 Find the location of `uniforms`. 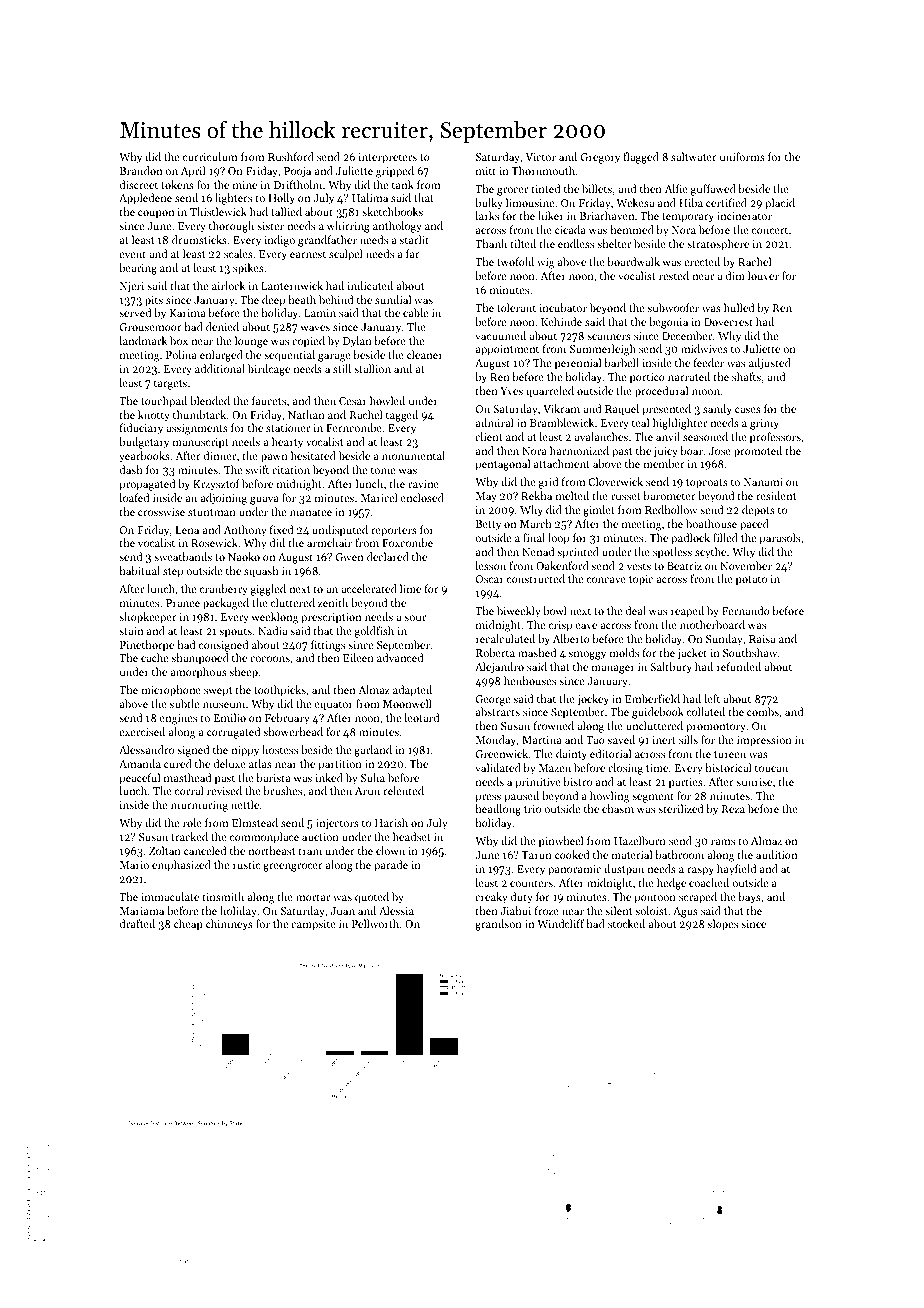

uniforms is located at coordinates (742, 156).
